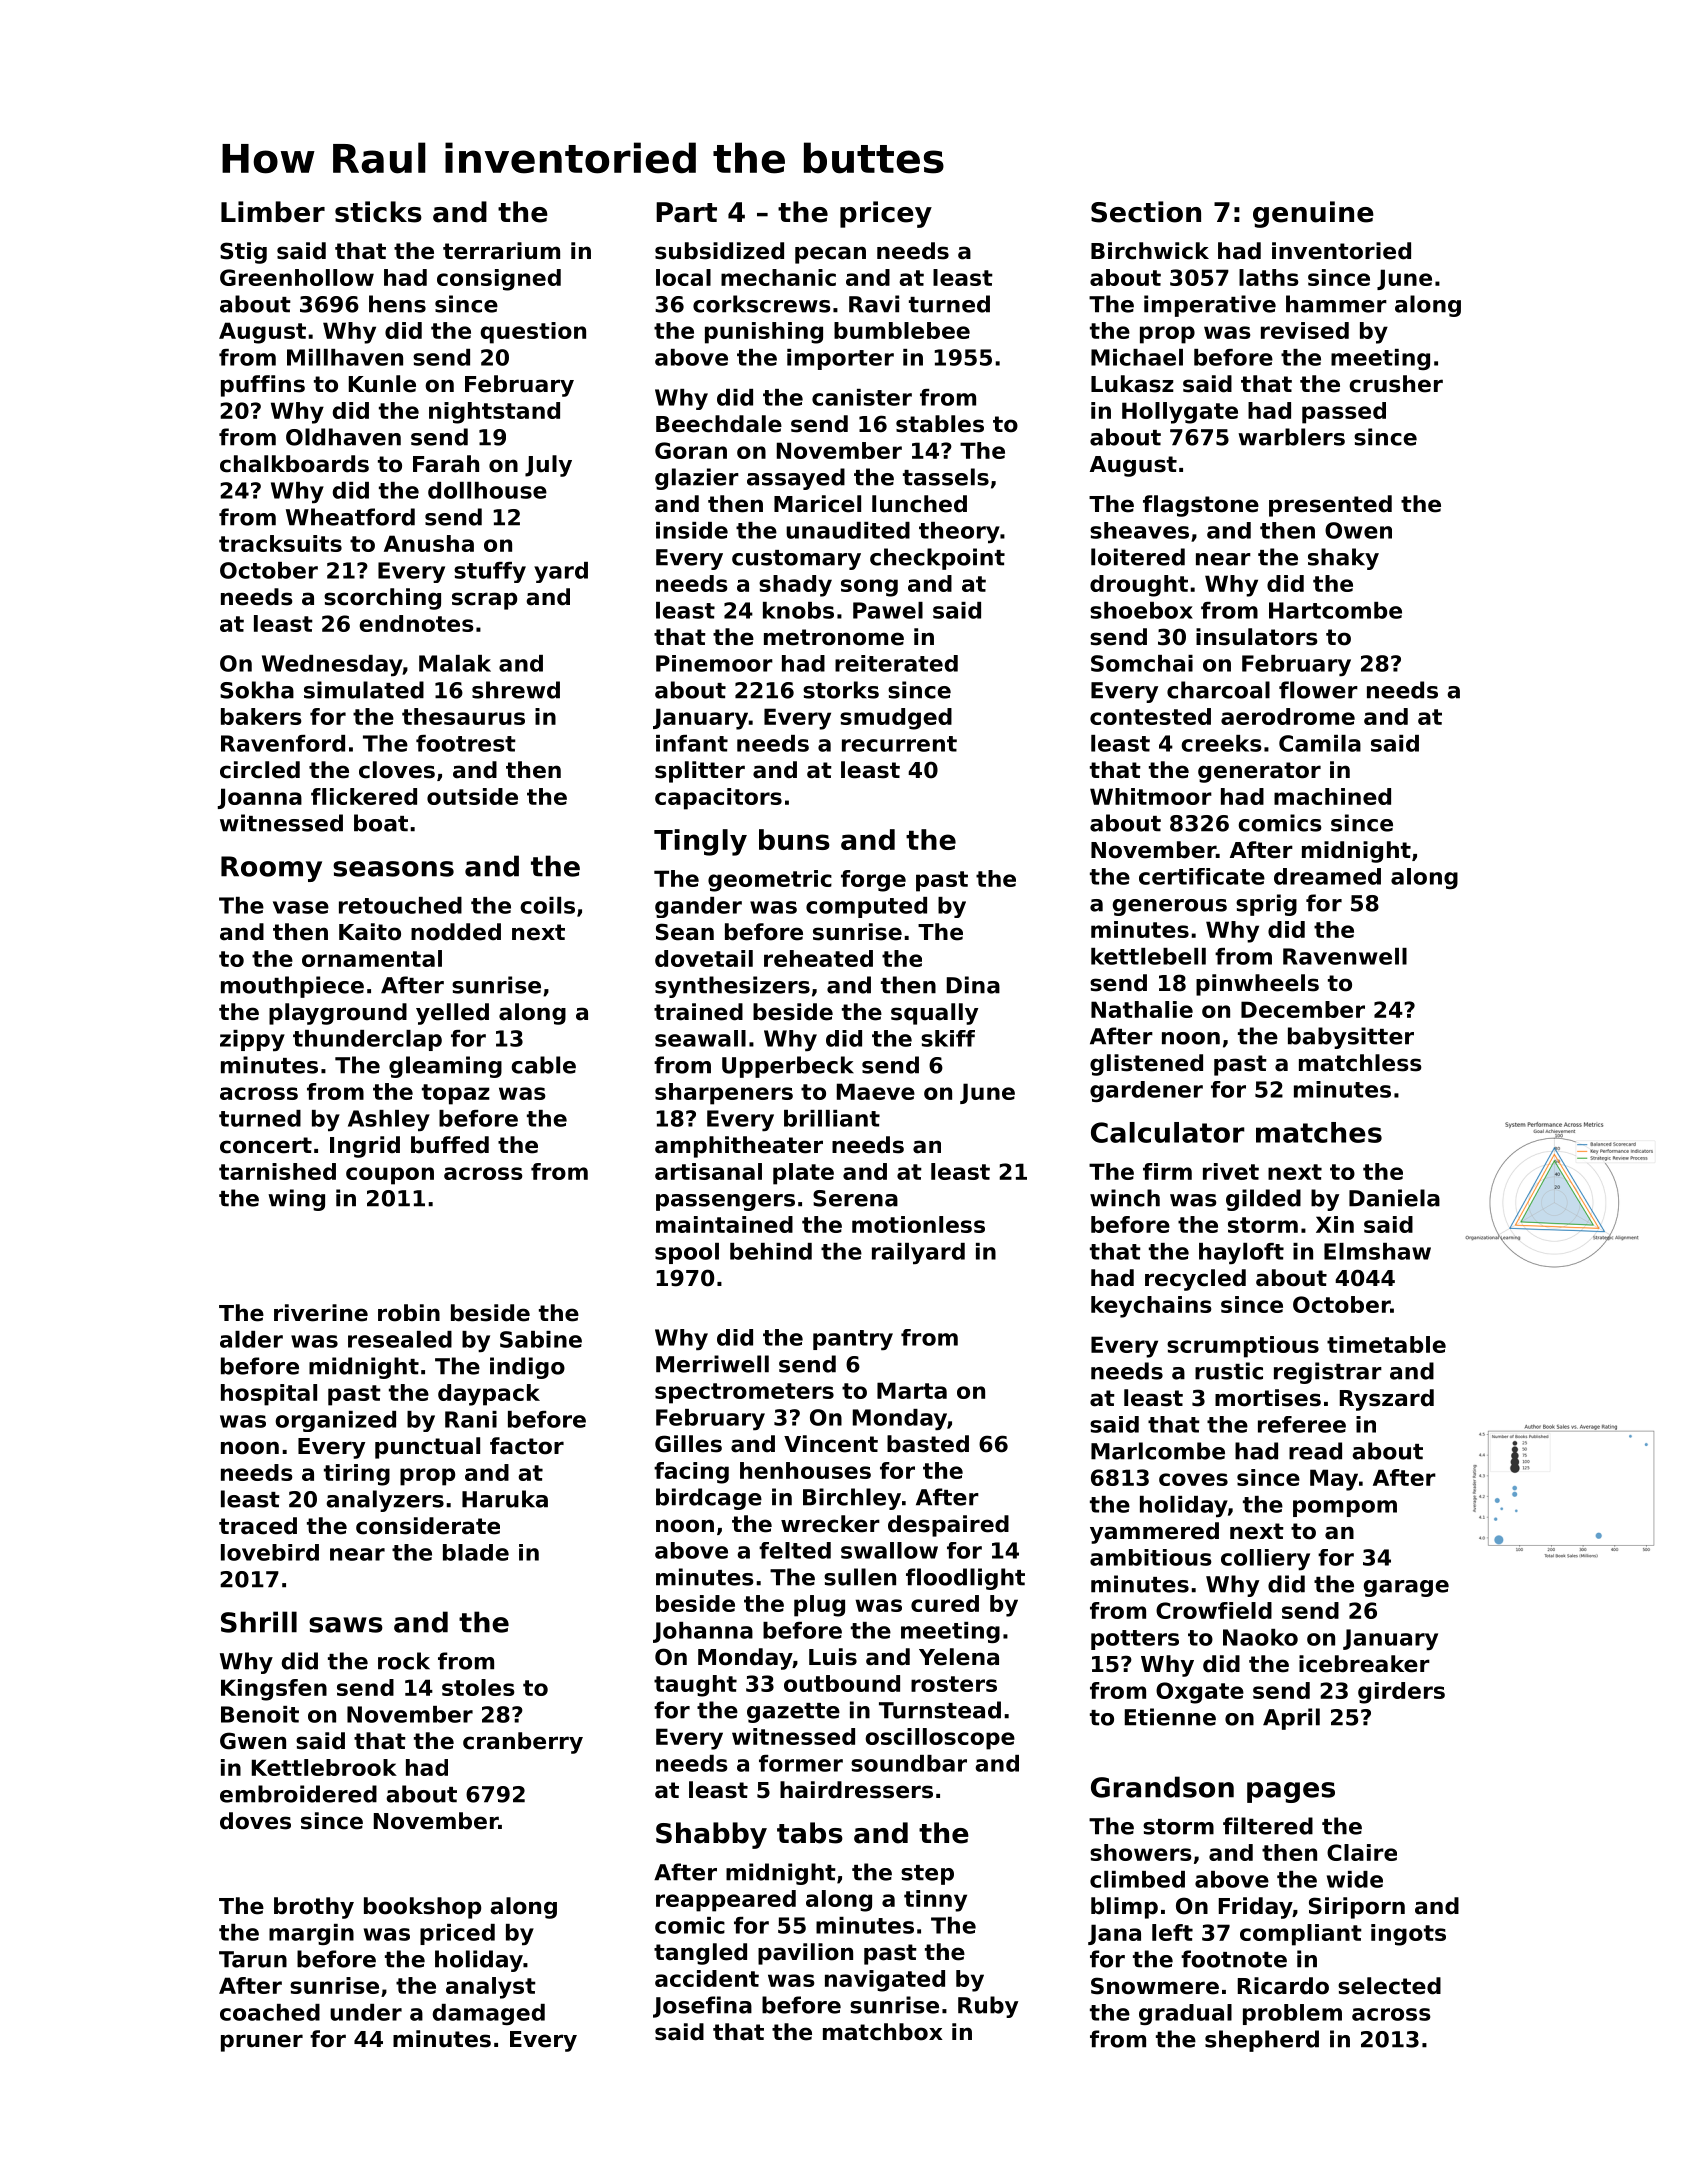 The image size is (1683, 2178). I want to click on hospital, so click(269, 1395).
